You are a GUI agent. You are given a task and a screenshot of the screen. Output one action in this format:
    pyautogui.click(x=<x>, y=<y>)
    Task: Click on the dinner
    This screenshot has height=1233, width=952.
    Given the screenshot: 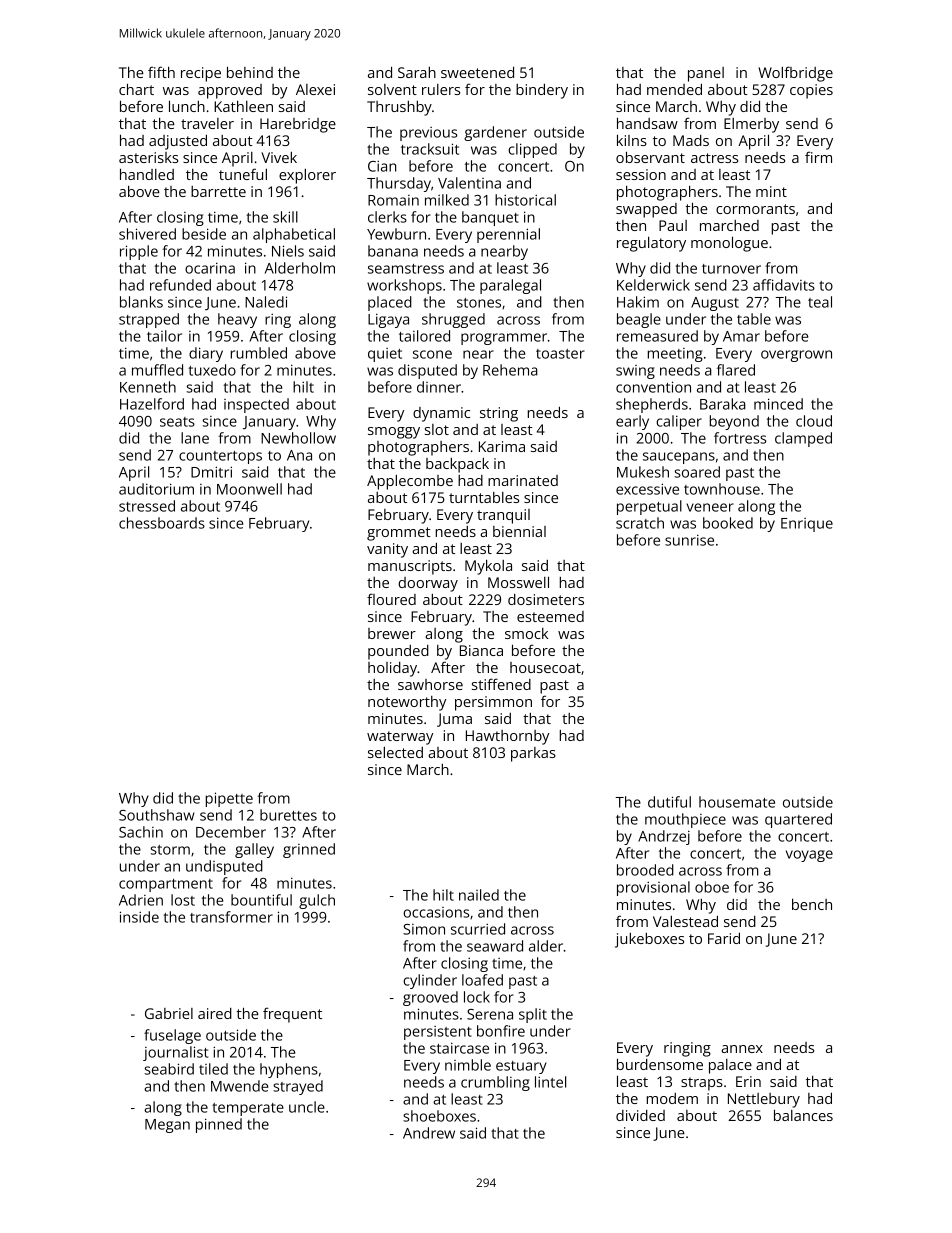 What is the action you would take?
    pyautogui.click(x=439, y=387)
